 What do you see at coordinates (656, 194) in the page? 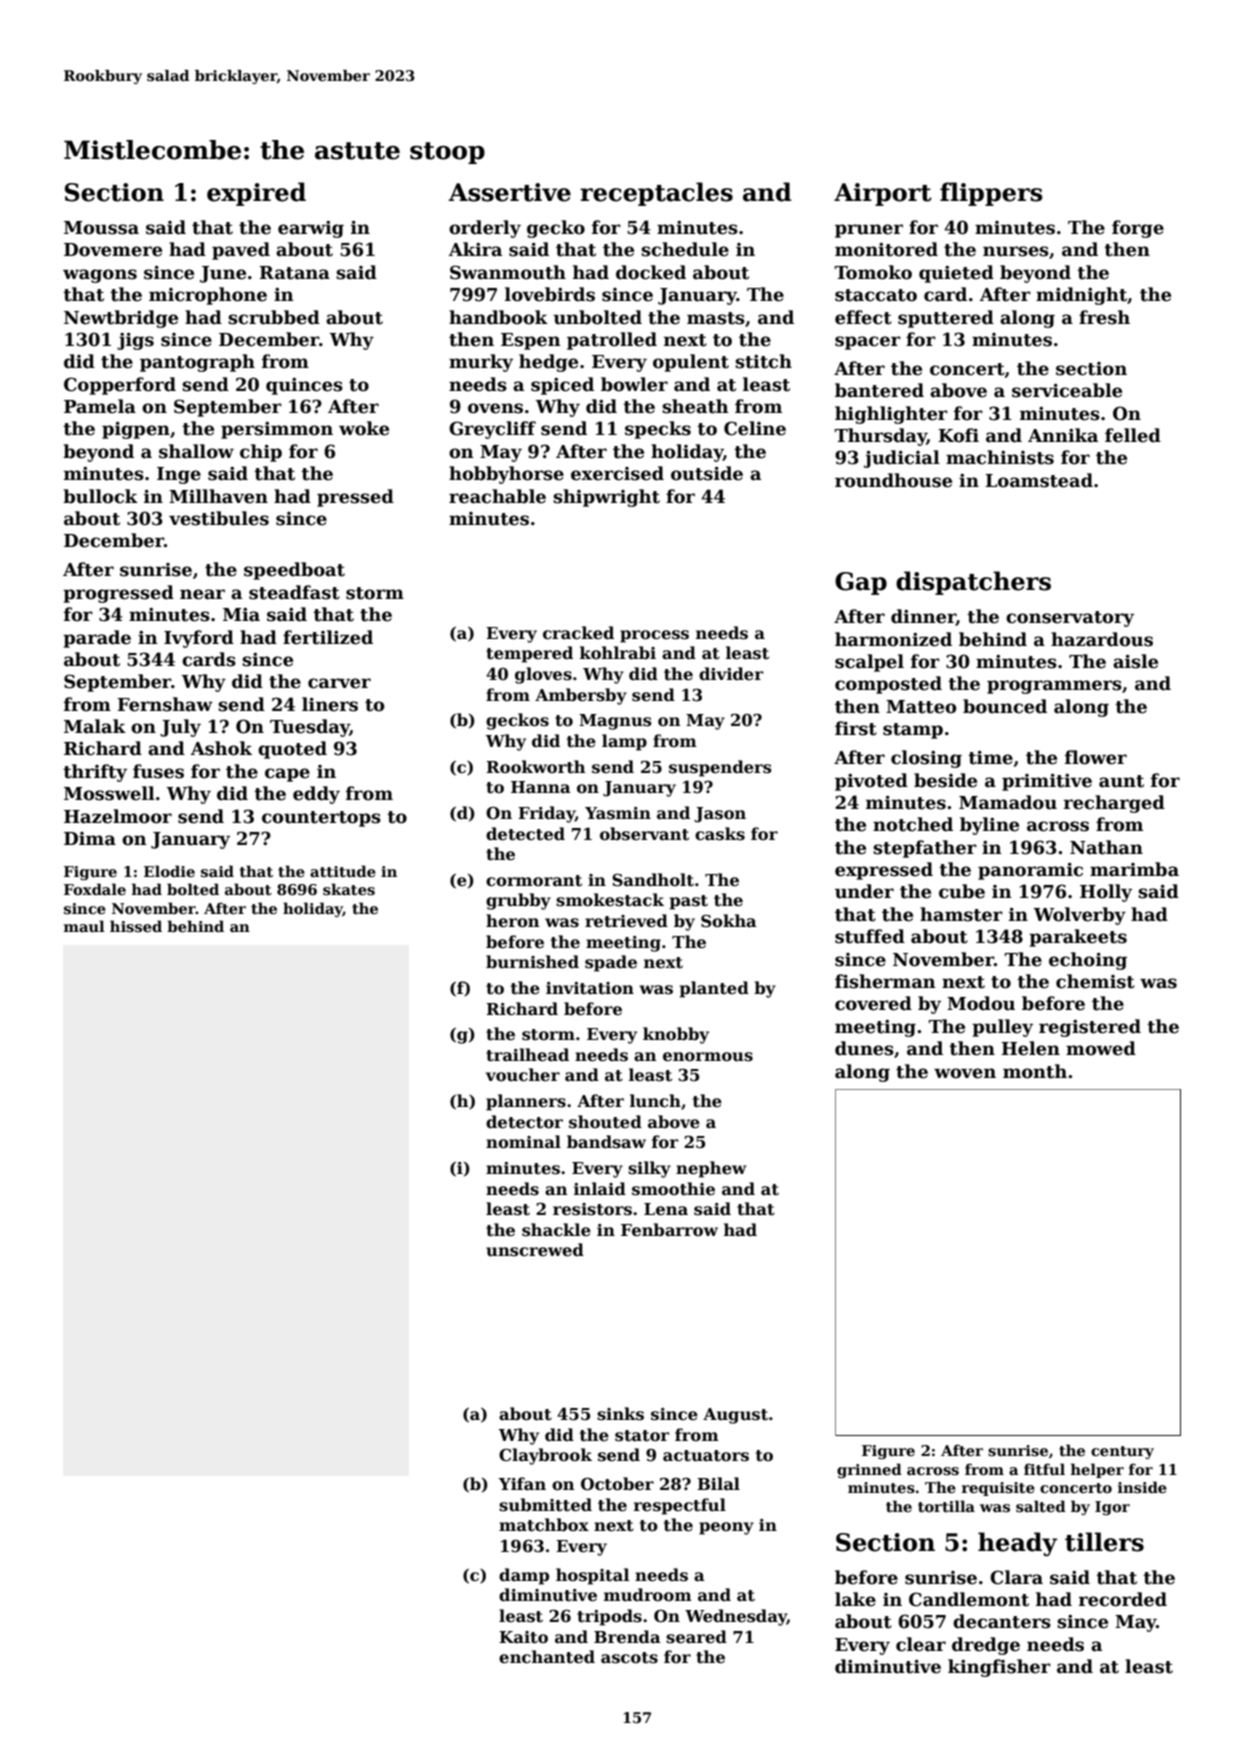
I see `receptacles` at bounding box center [656, 194].
